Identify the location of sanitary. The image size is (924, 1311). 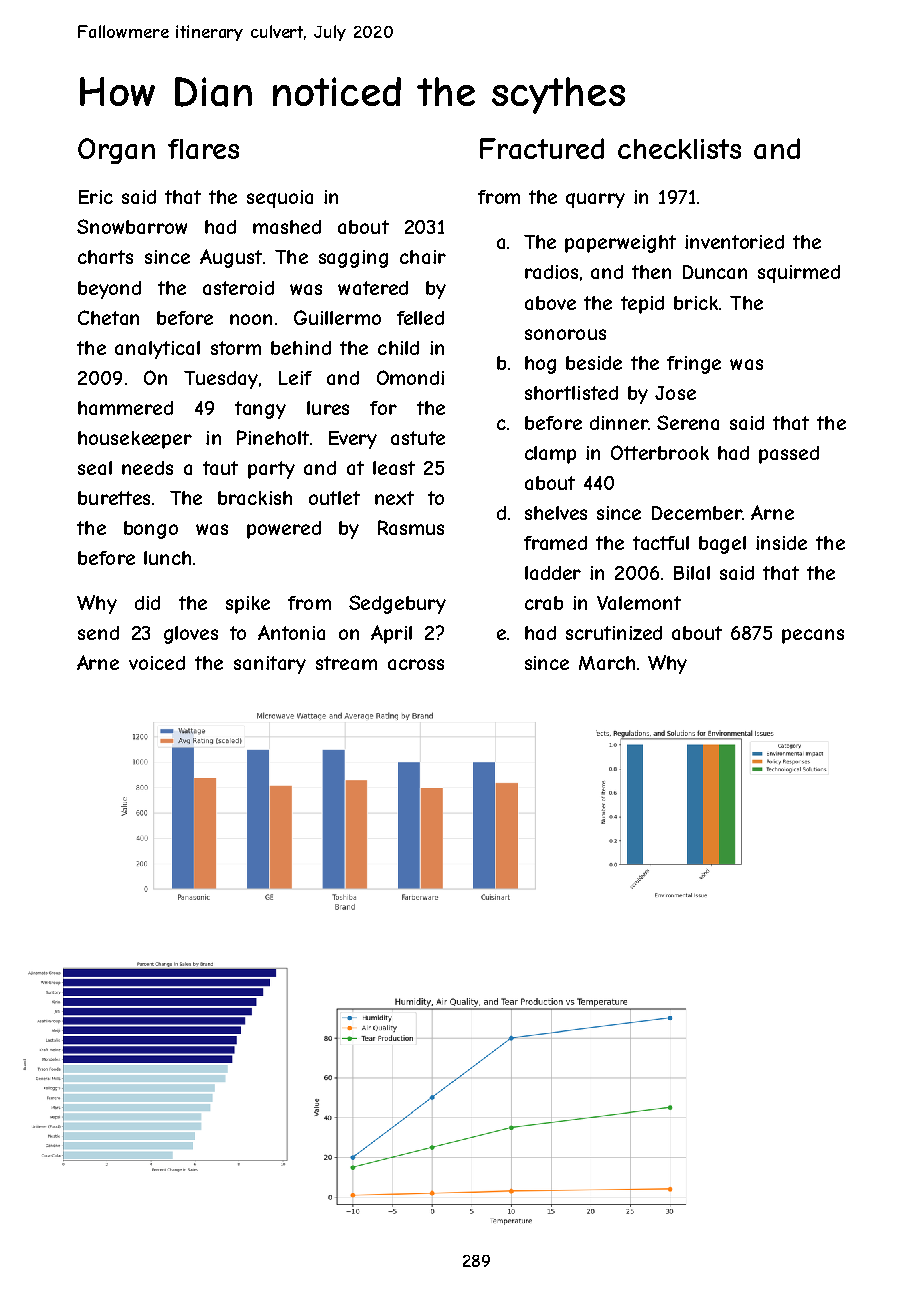
(270, 665).
